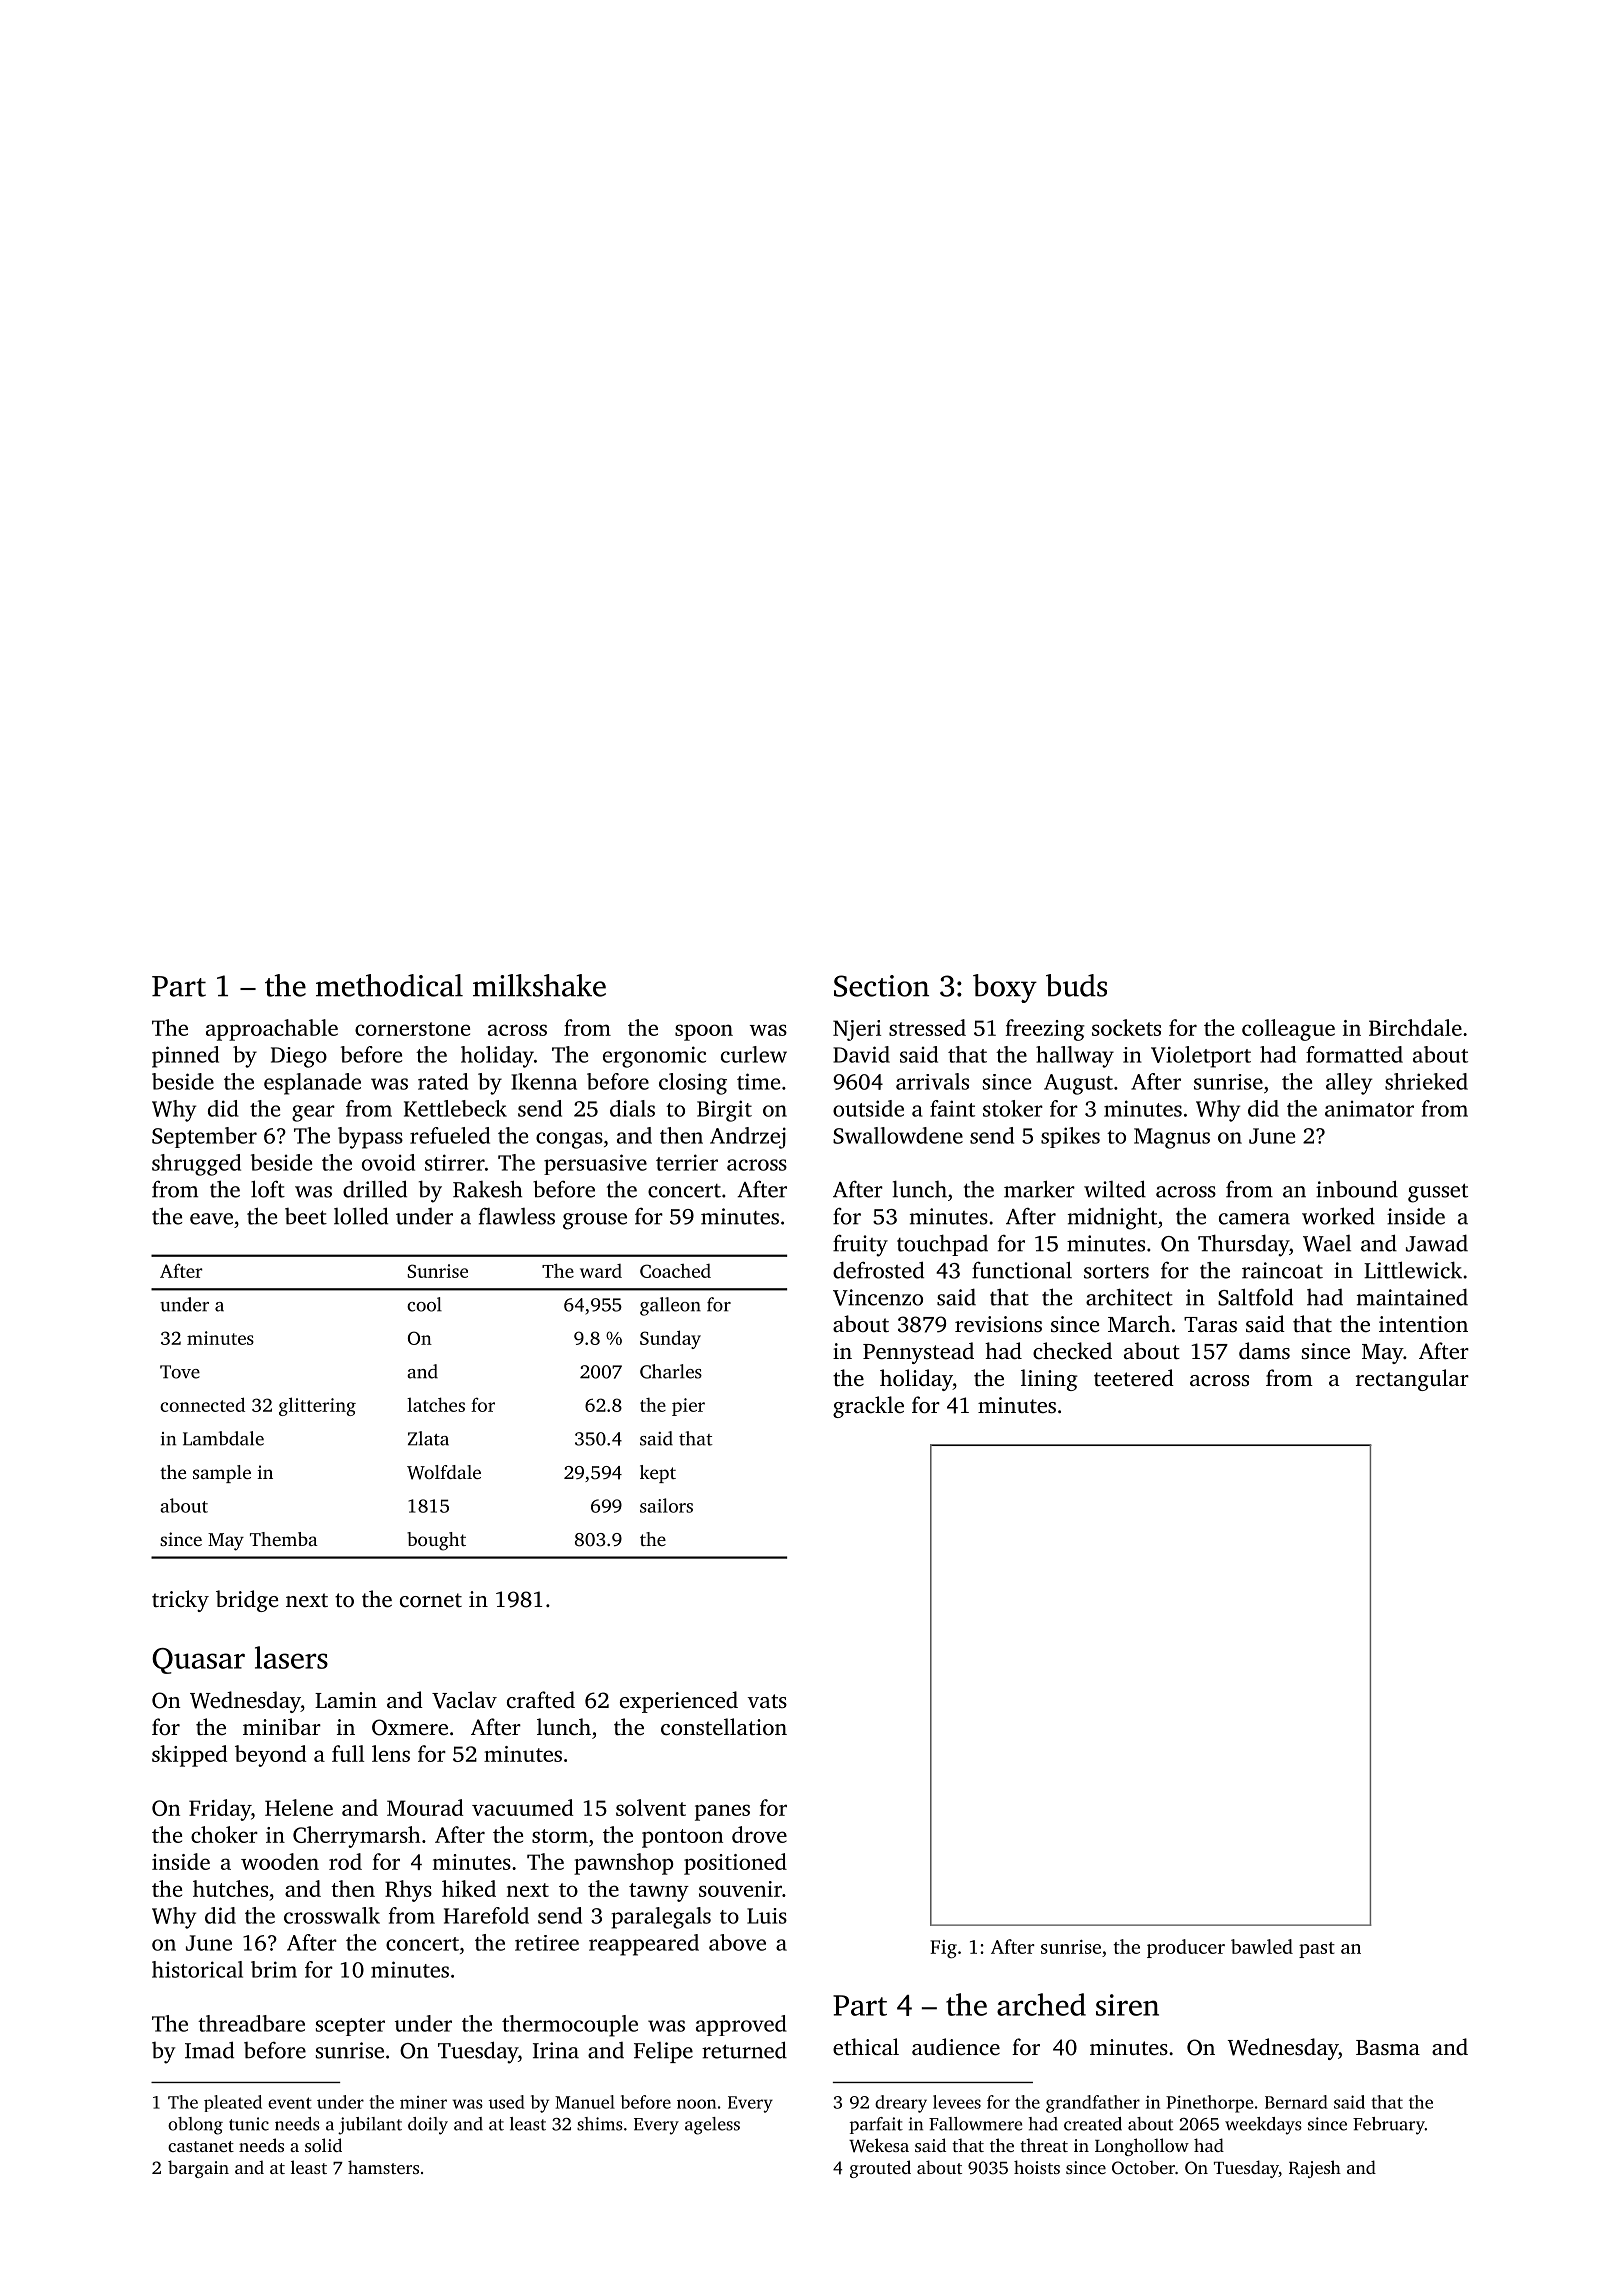 This page has width=1620, height=2292. I want to click on approachable, so click(272, 1030).
